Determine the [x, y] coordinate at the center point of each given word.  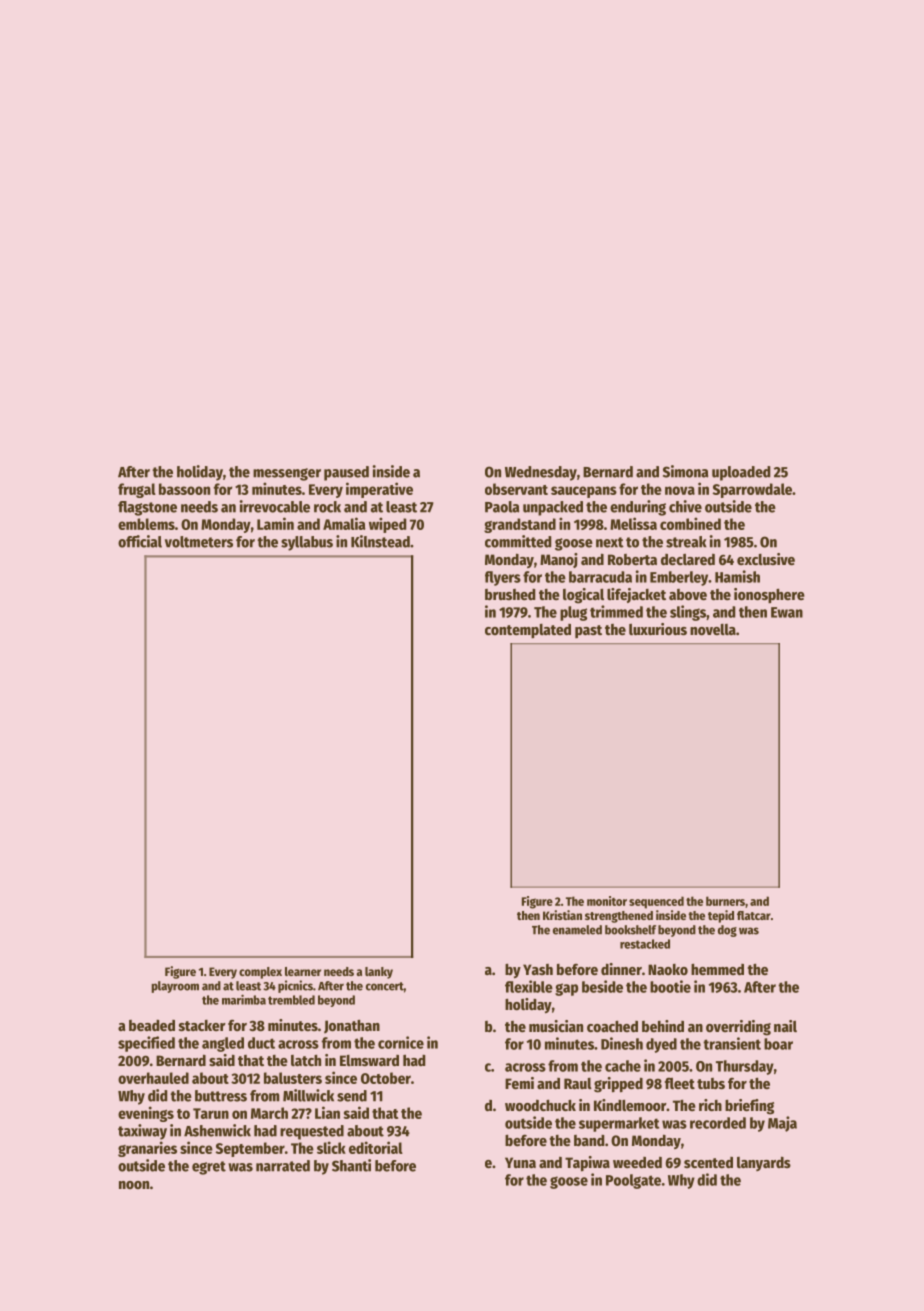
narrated [283, 1166]
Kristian [562, 915]
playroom [175, 987]
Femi [519, 1083]
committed [518, 541]
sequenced [656, 902]
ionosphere [769, 595]
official [140, 541]
